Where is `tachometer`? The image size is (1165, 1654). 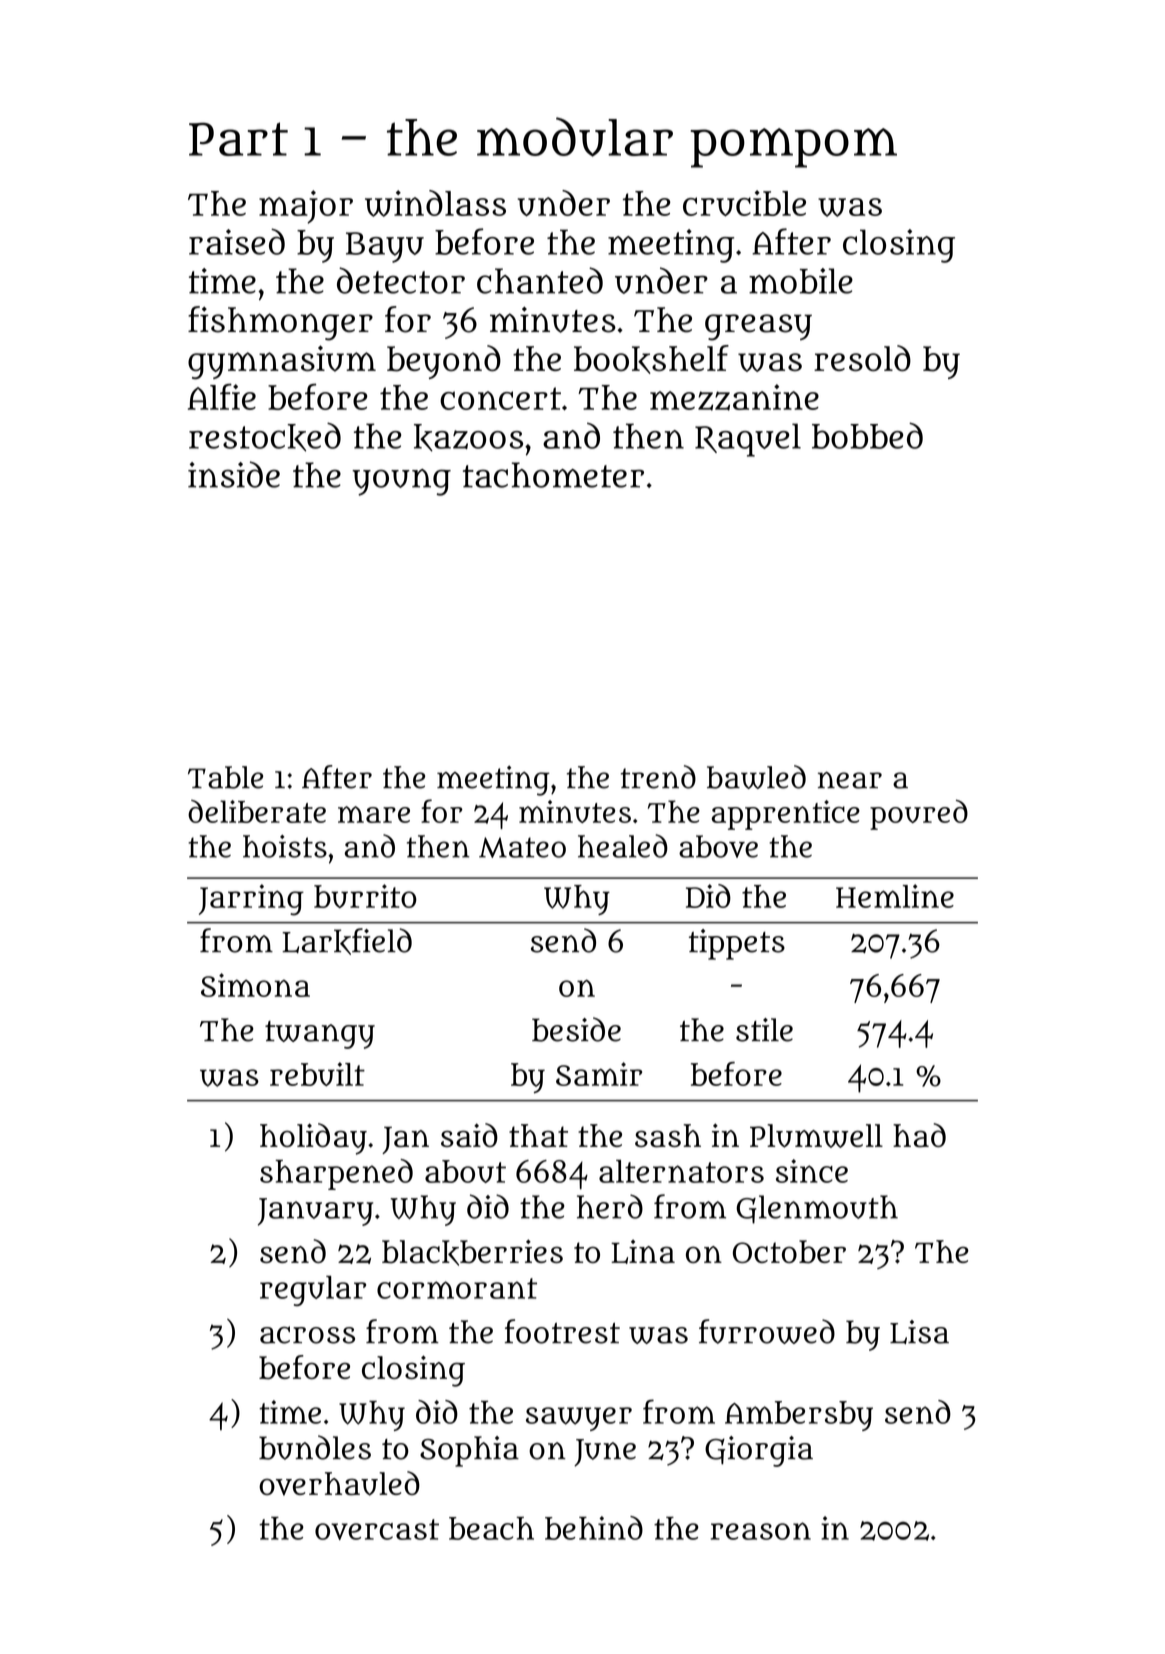 tachometer is located at coordinates (553, 475).
